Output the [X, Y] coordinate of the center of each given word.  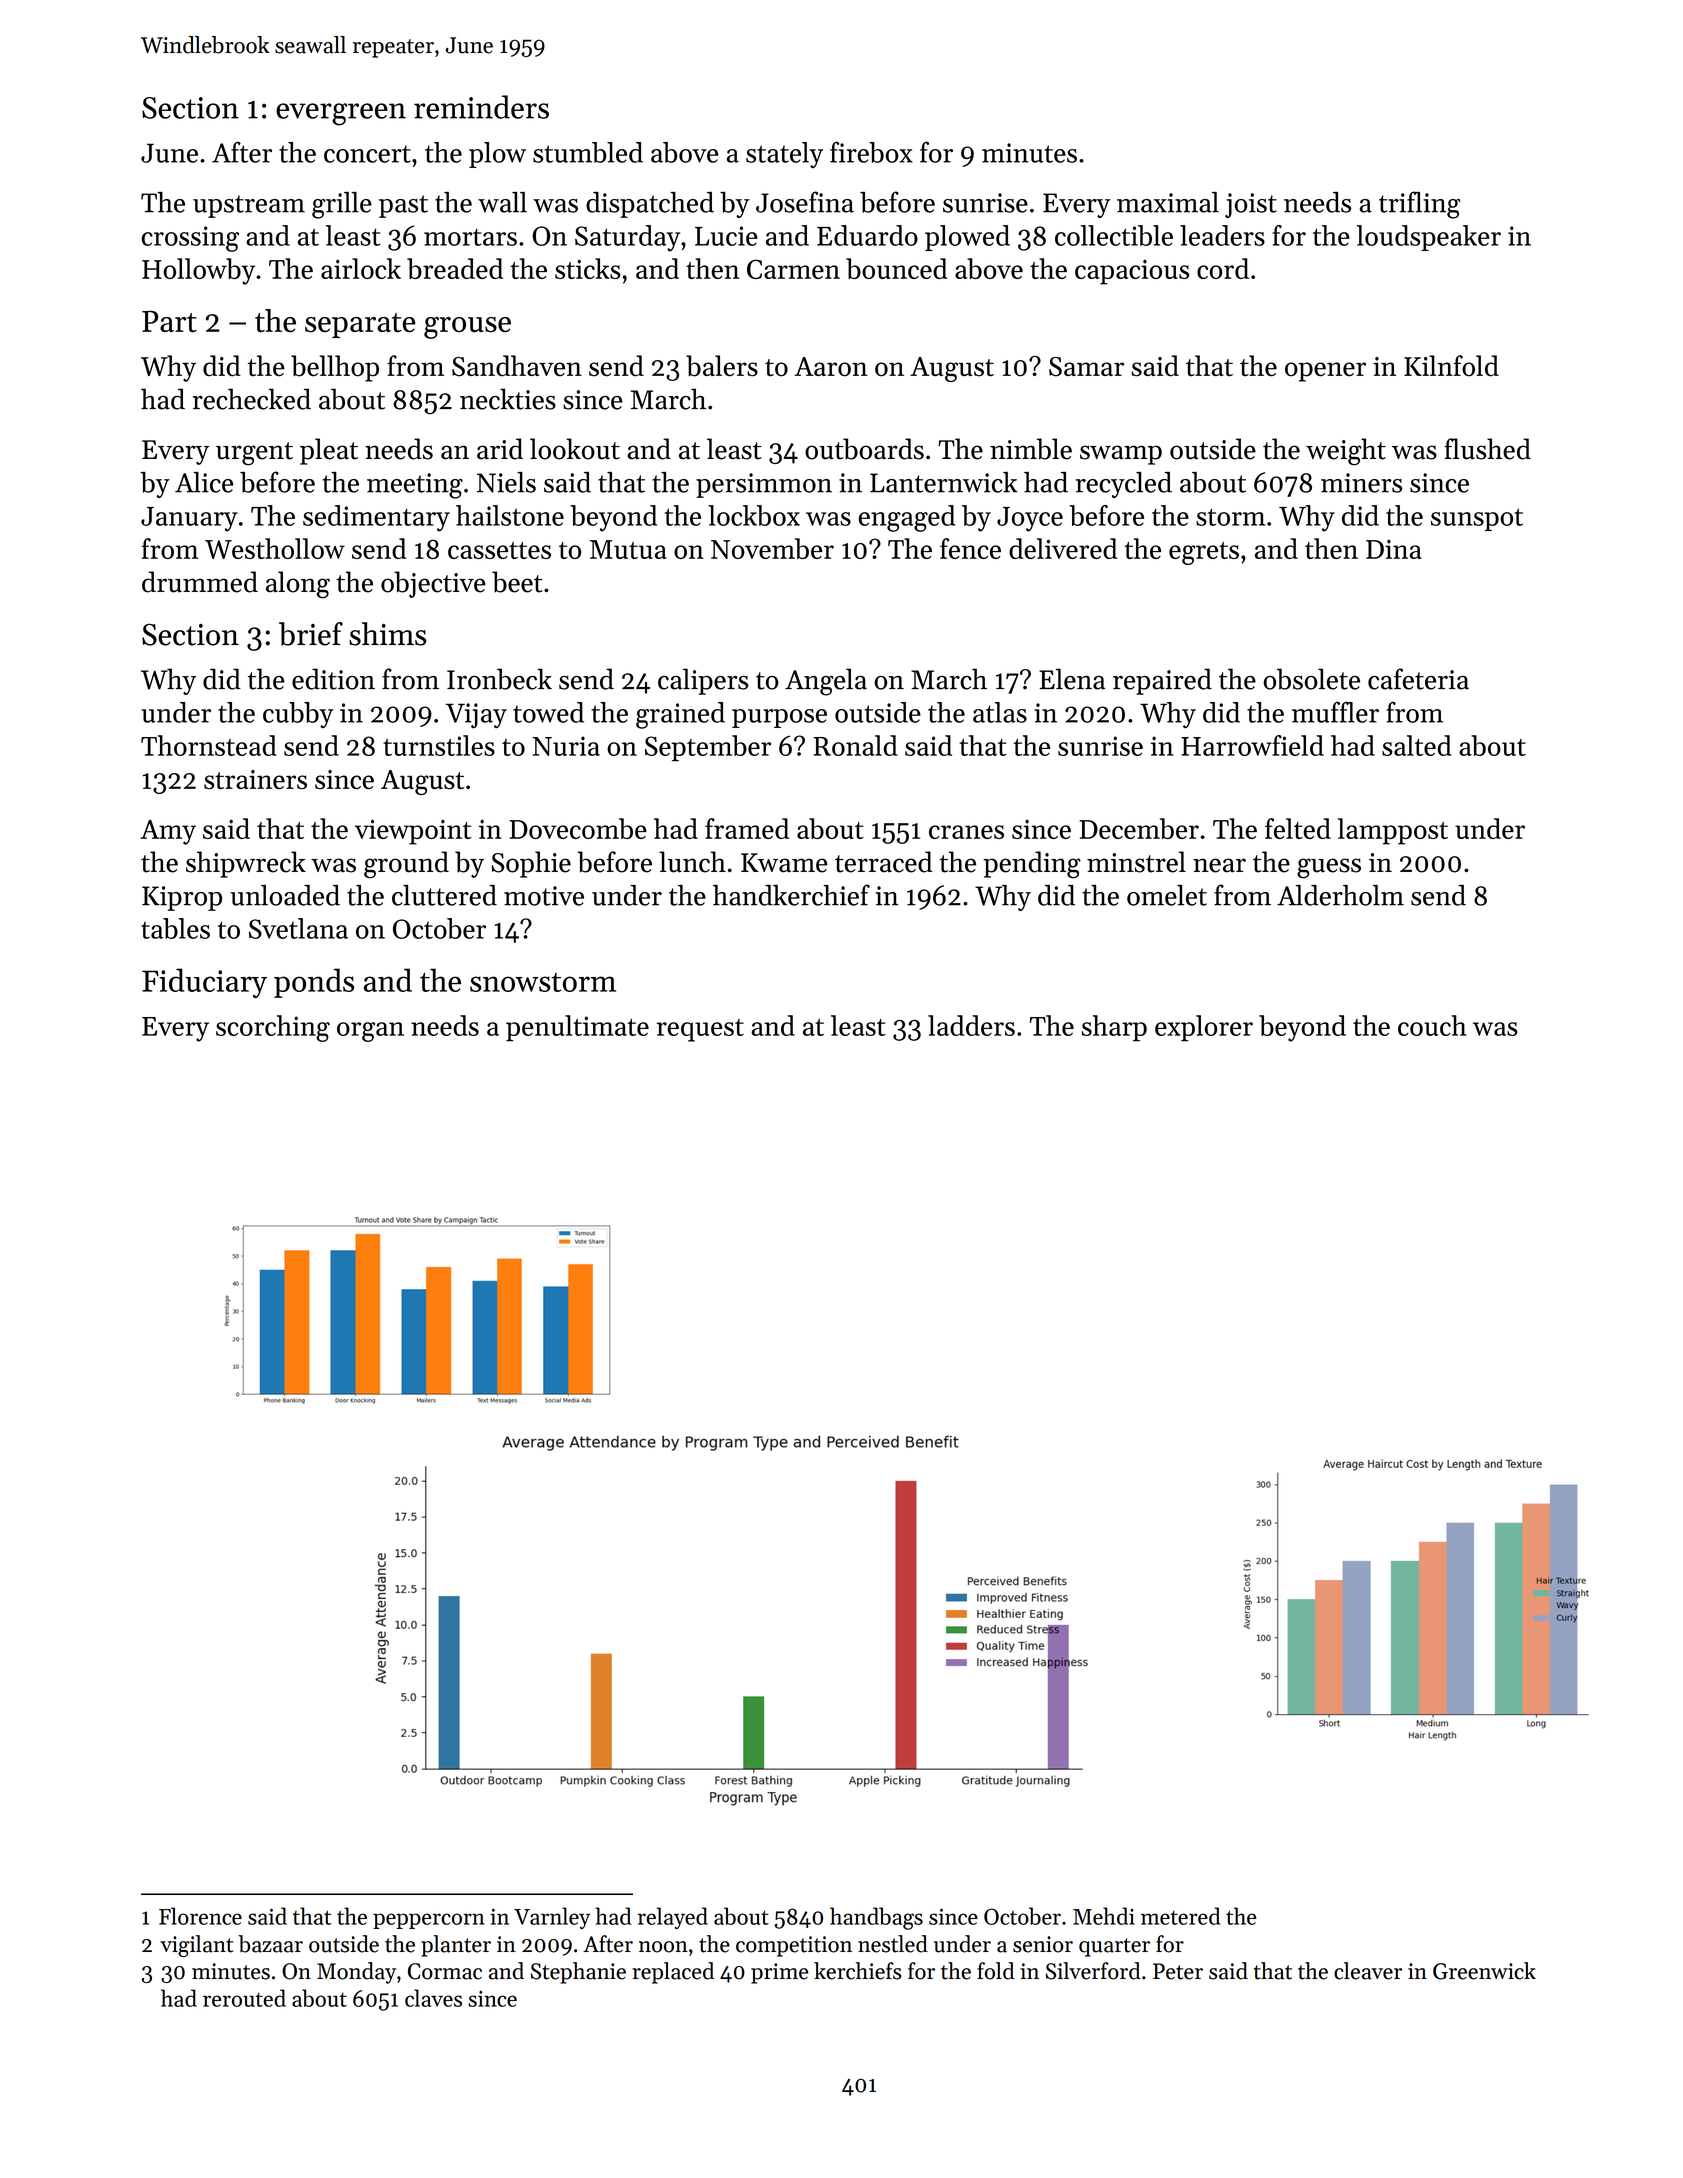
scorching [273, 1028]
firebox [871, 152]
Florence [200, 1916]
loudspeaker [1429, 238]
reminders [481, 107]
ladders [971, 1025]
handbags [876, 1918]
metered [1180, 1916]
